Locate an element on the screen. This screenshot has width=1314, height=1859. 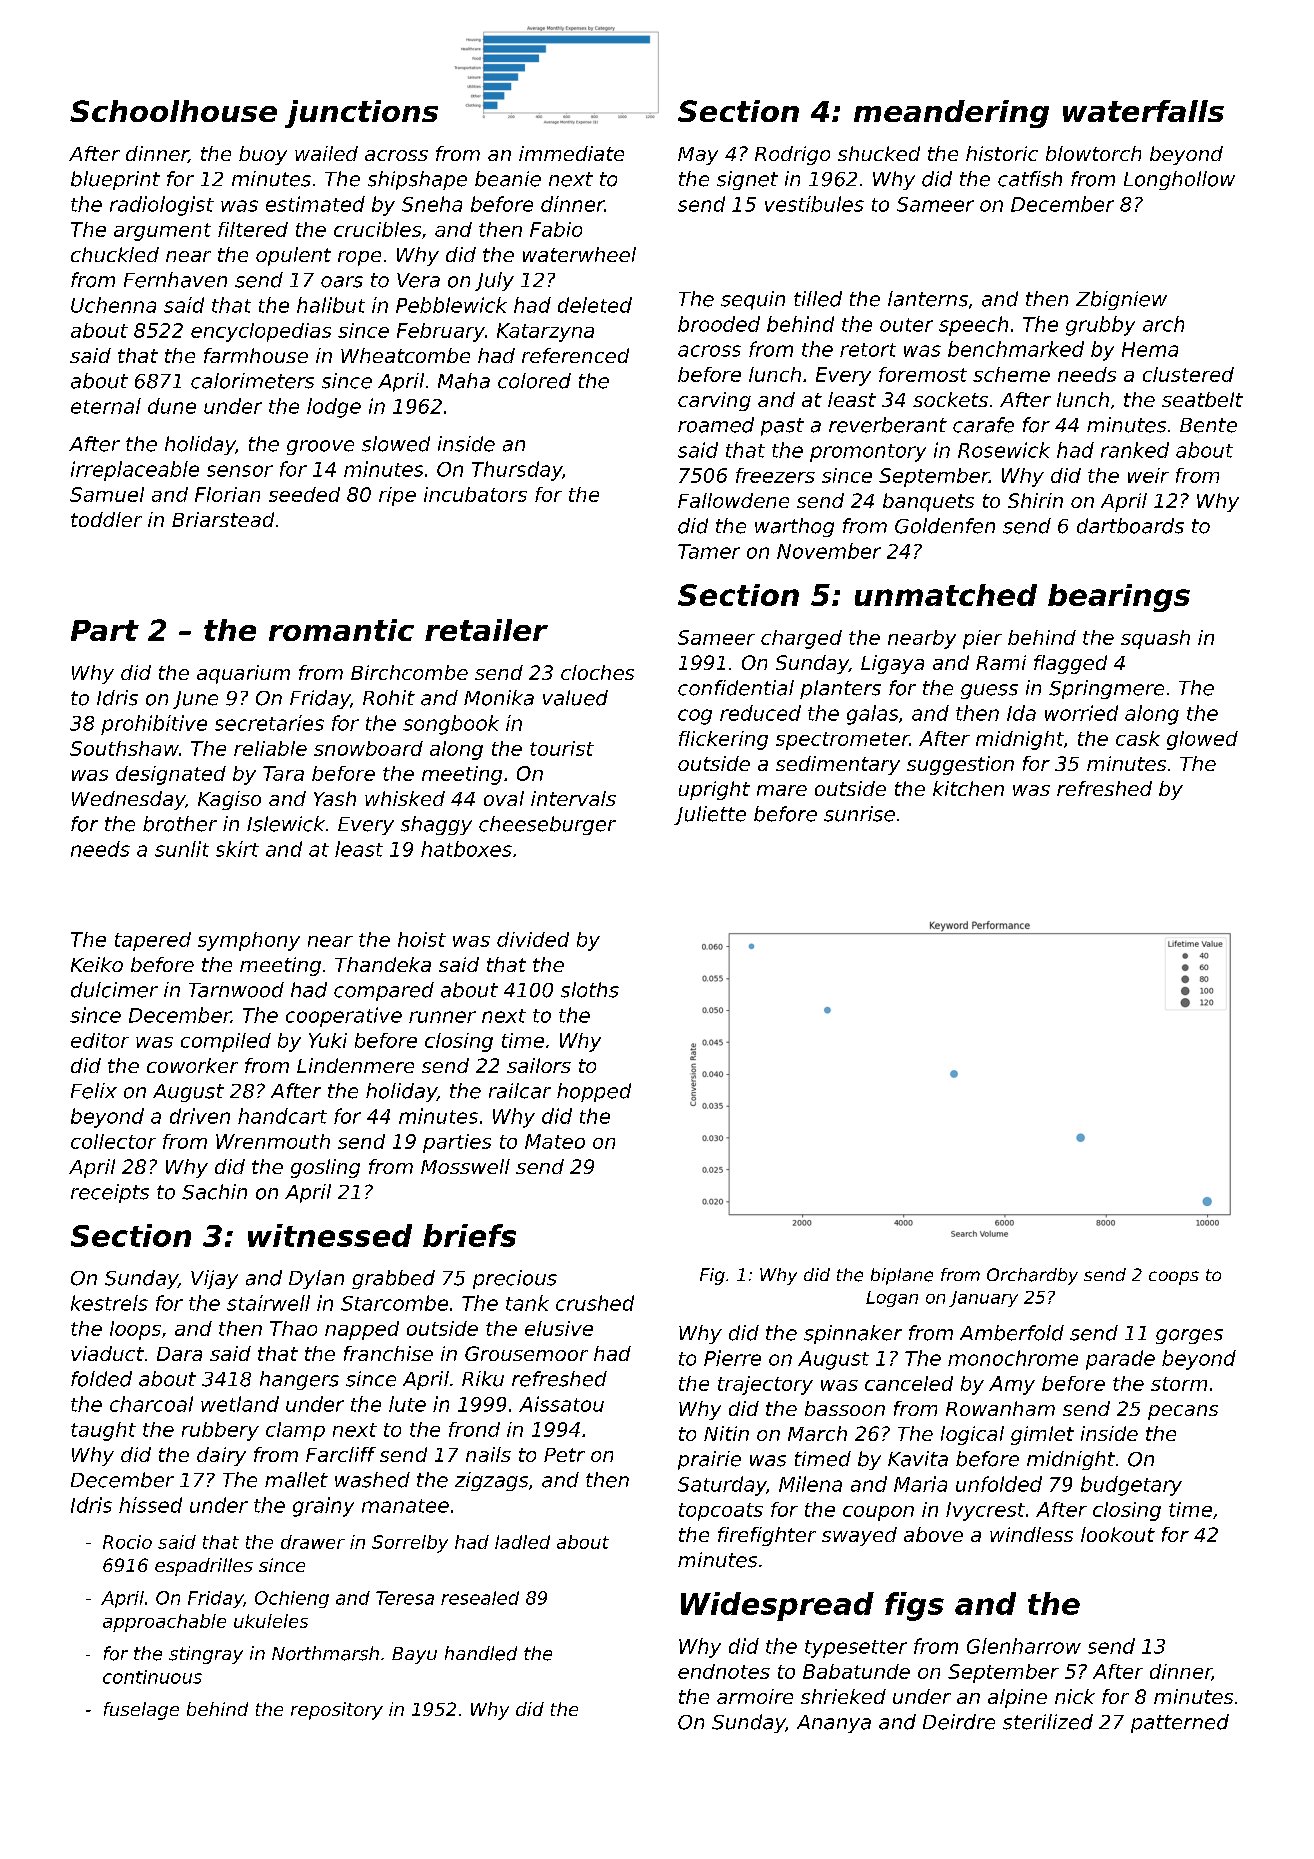
immediate is located at coordinates (571, 153).
